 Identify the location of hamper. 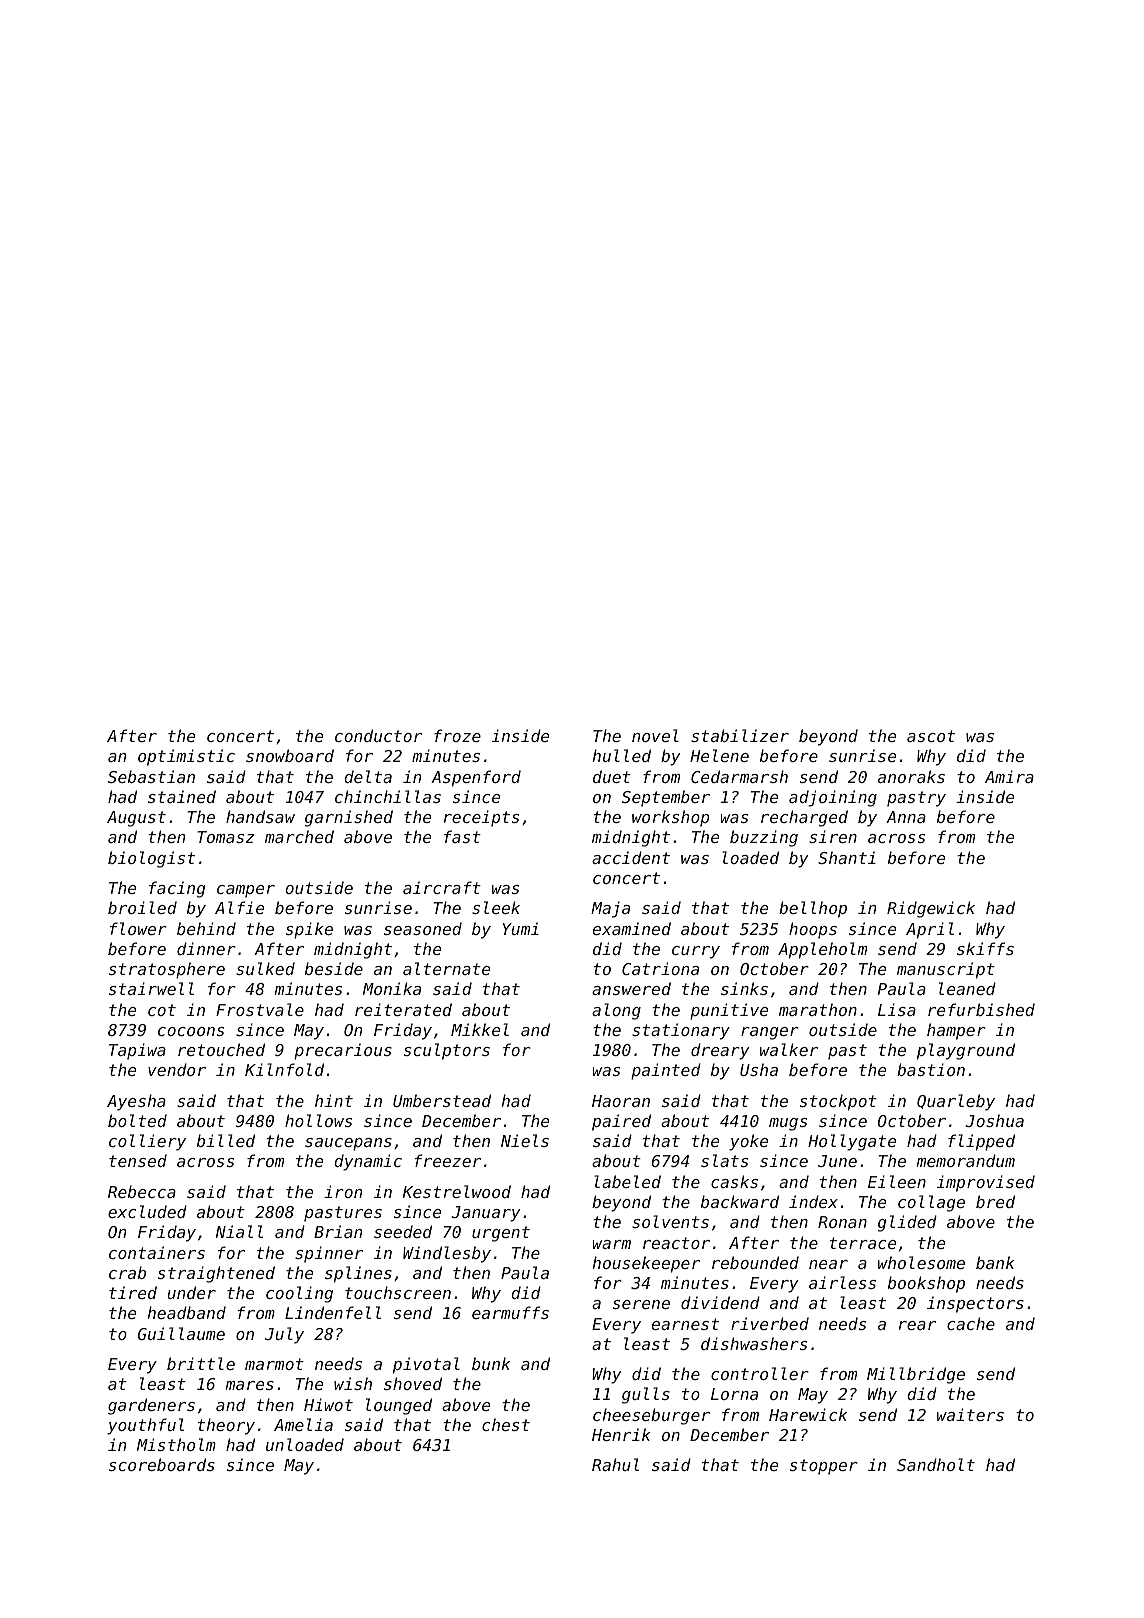
(956, 1031).
